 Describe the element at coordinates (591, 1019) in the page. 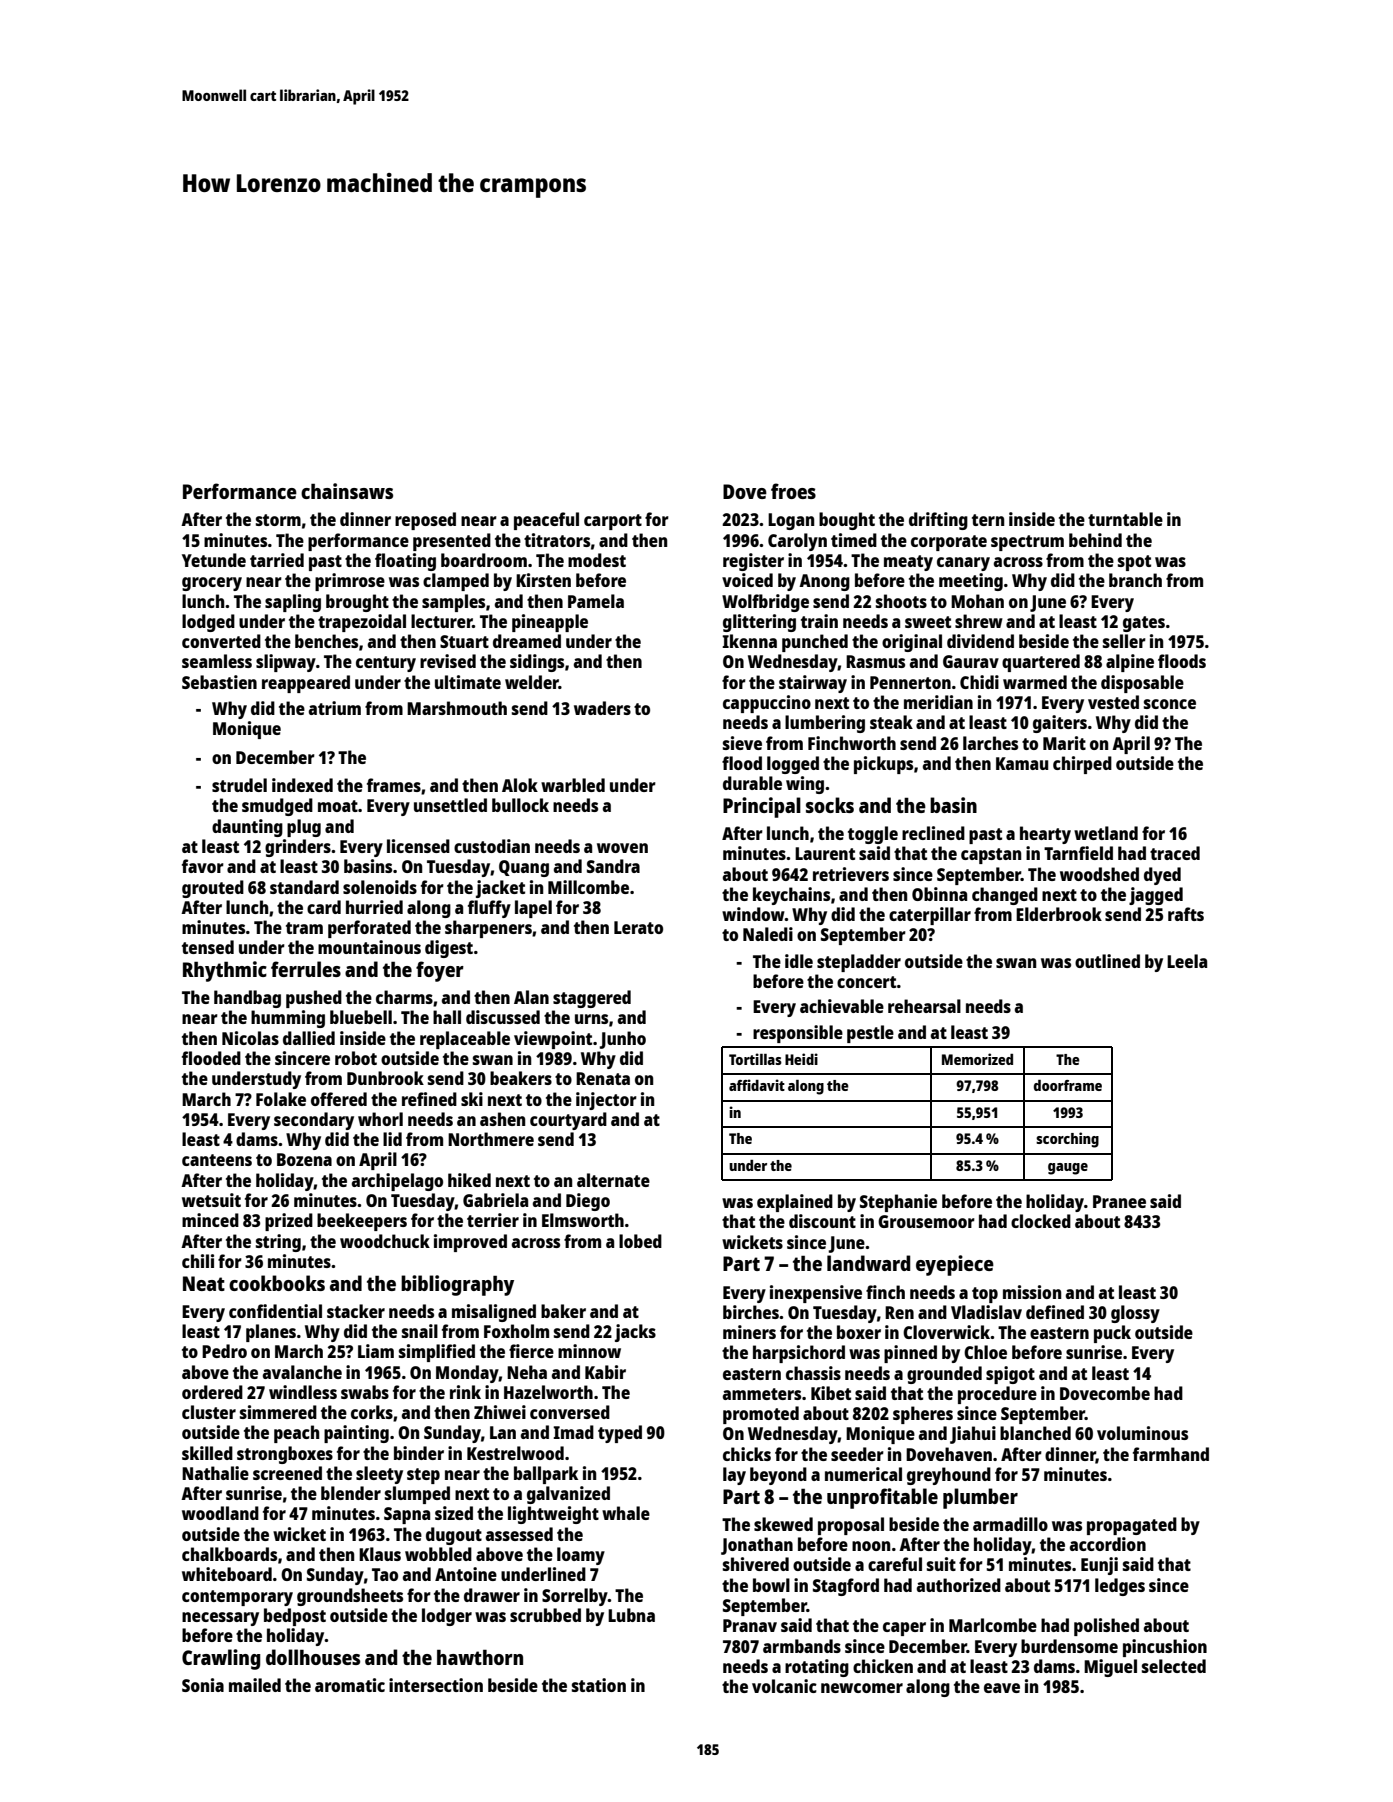

I see `urns` at that location.
